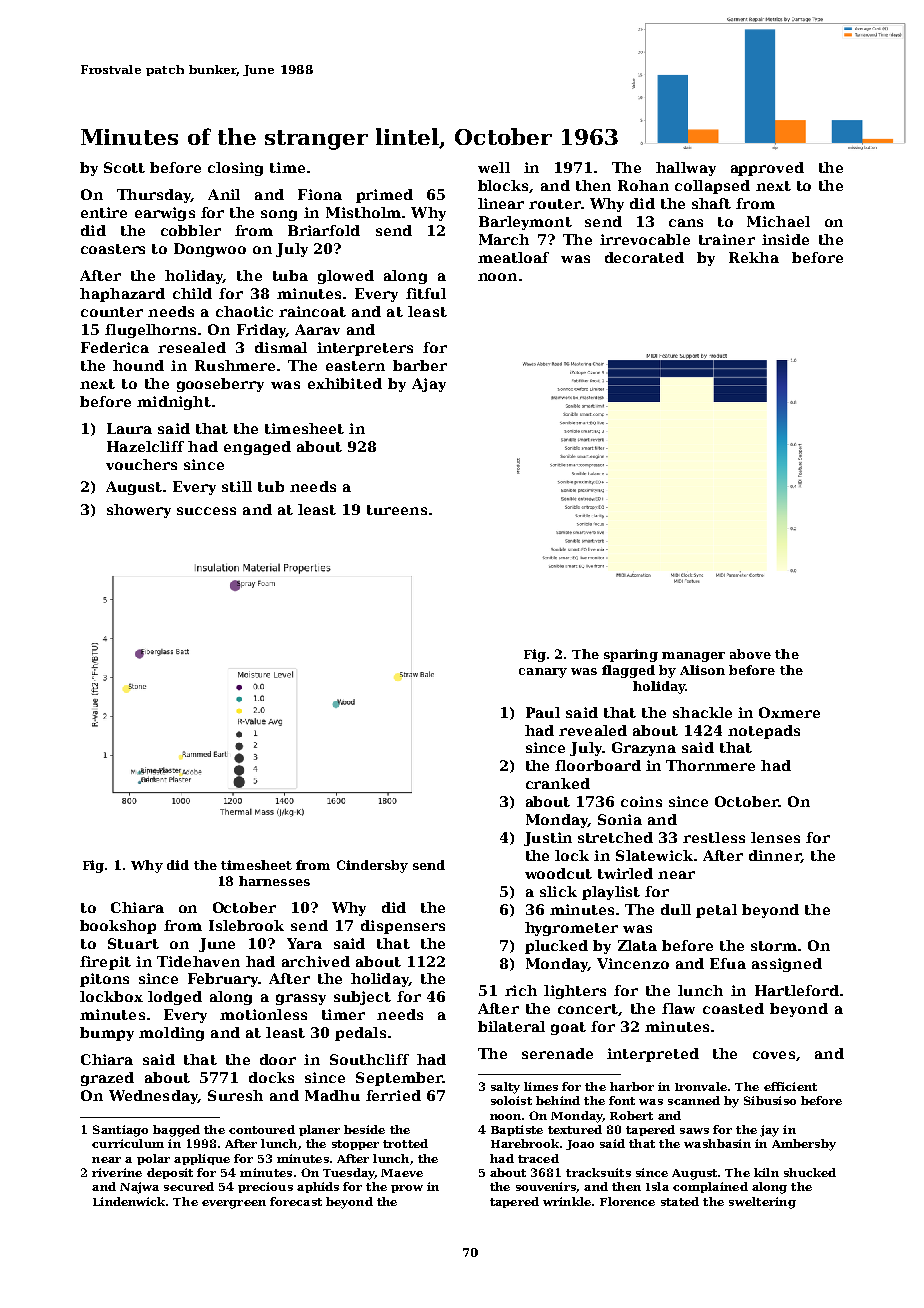 The height and width of the image is (1308, 924). I want to click on aphids, so click(318, 1187).
